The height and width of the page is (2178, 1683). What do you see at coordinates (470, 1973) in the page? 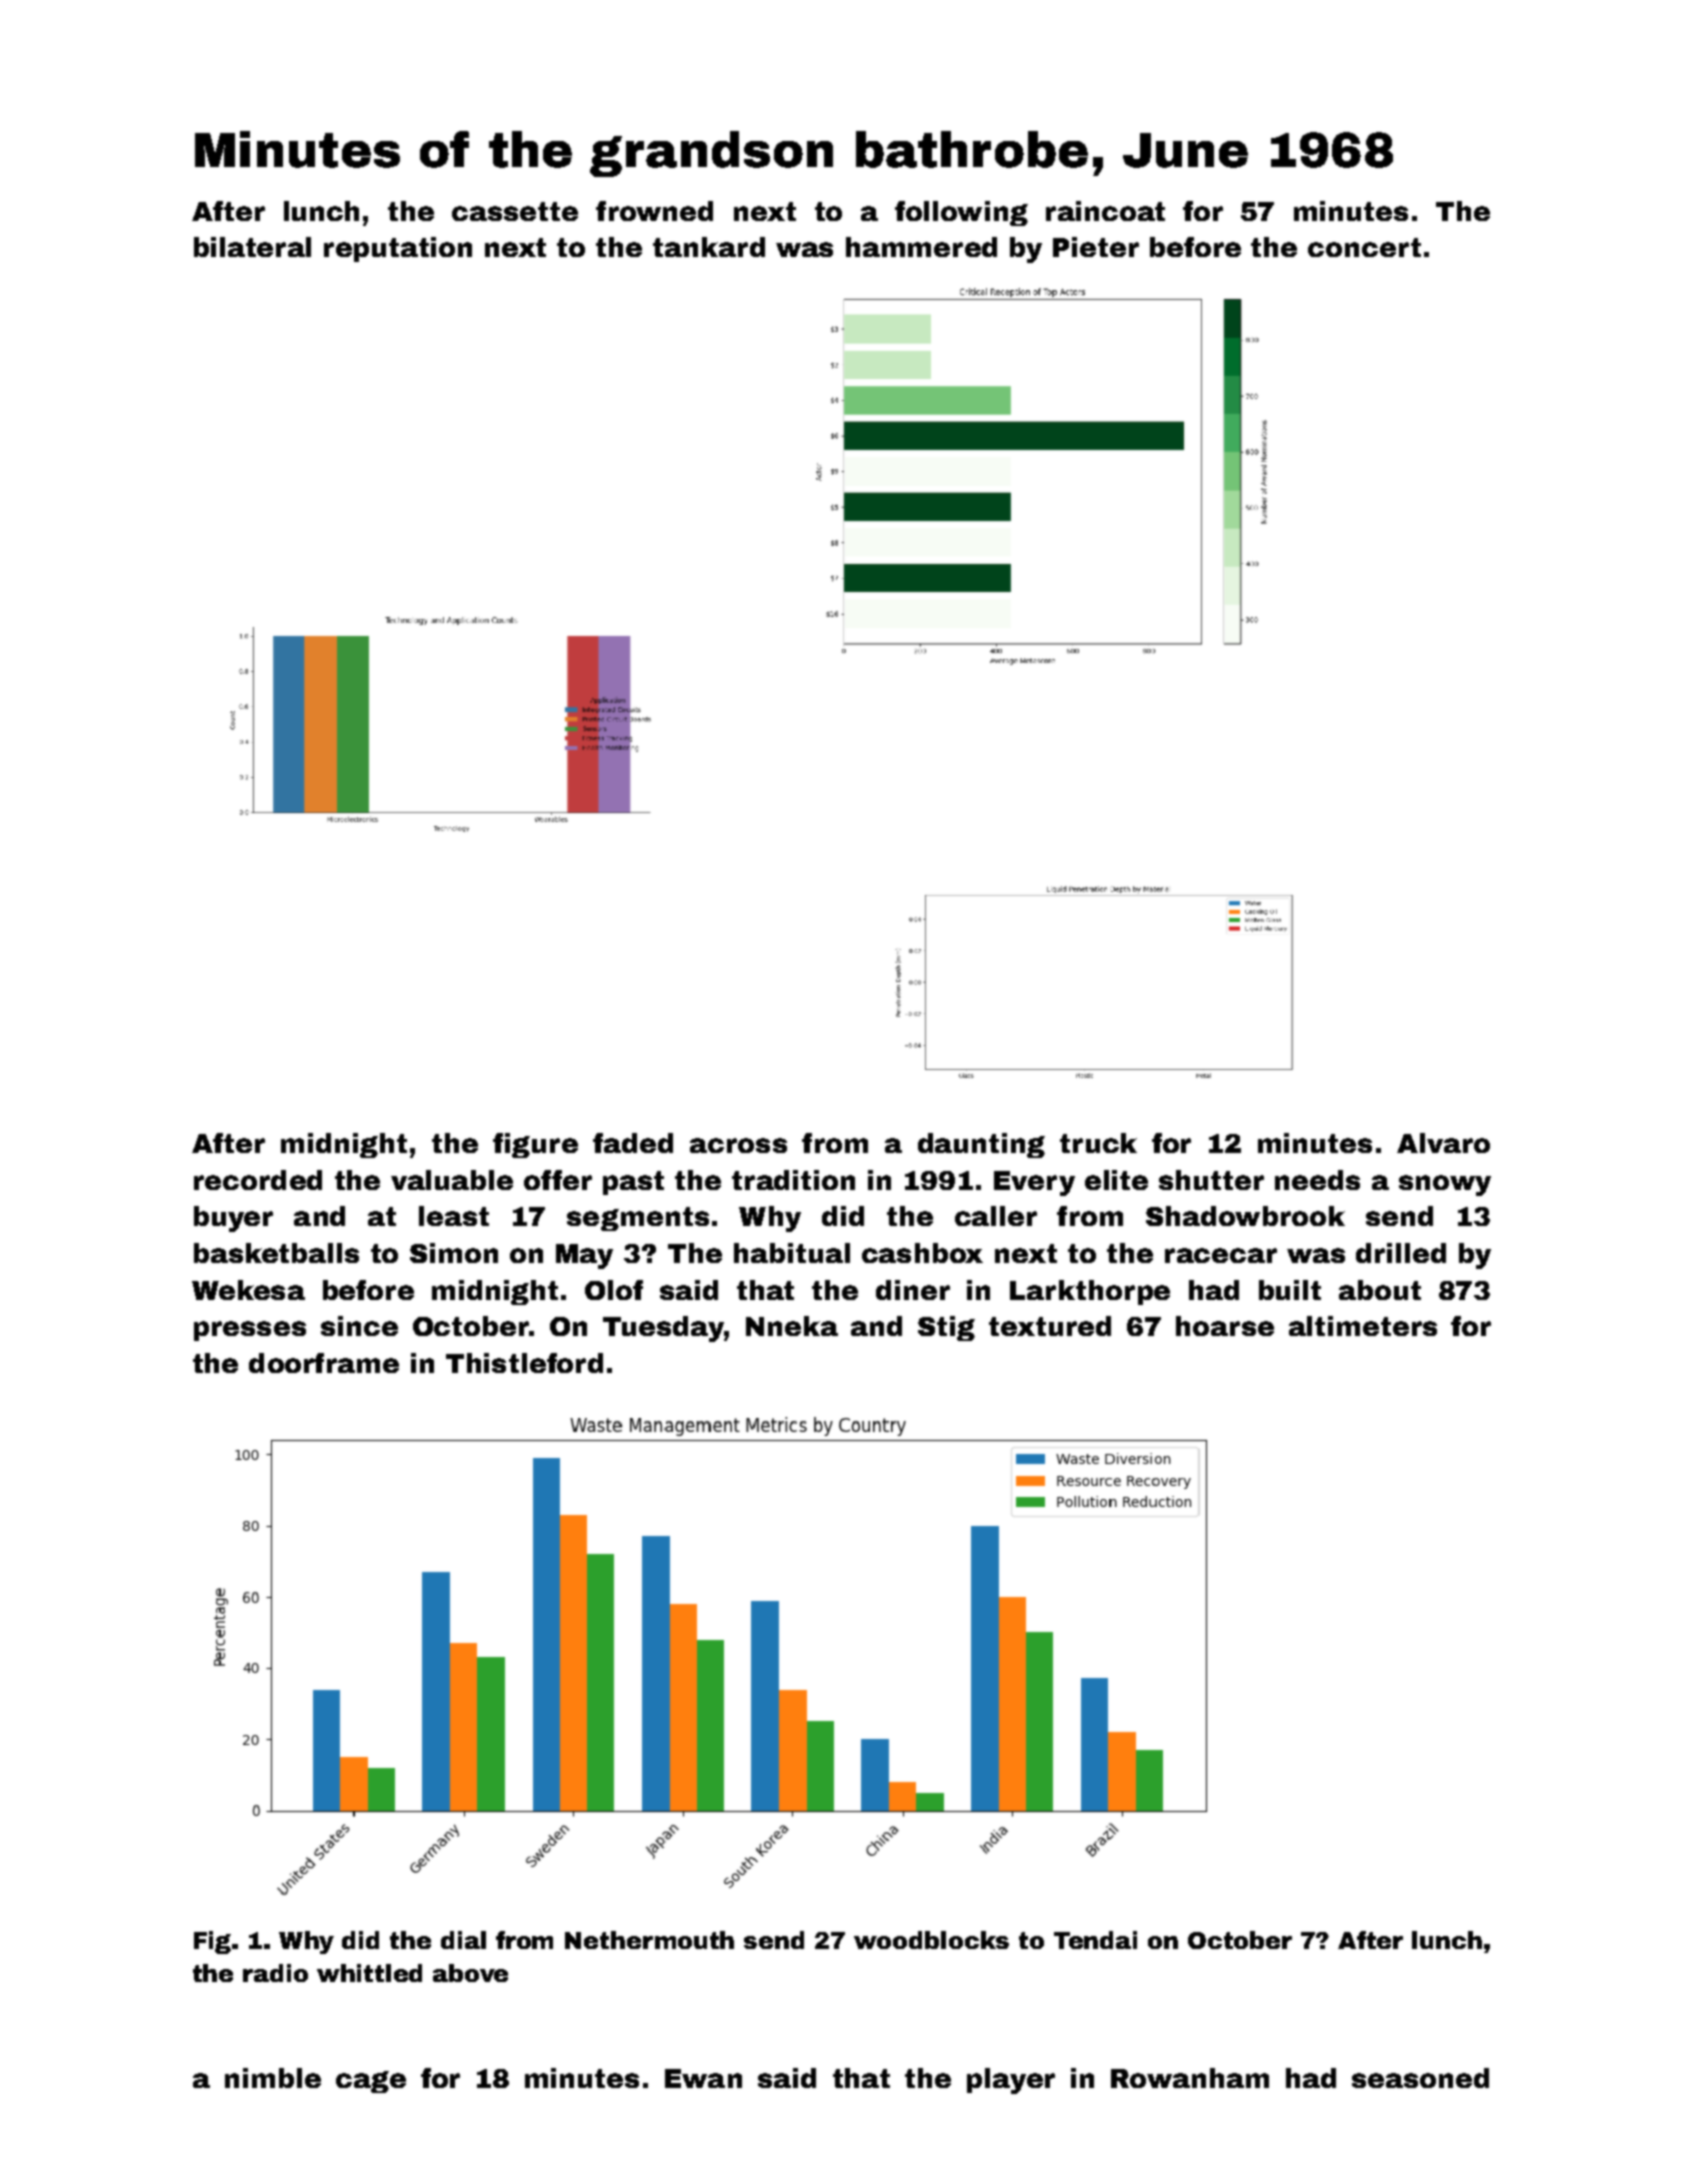
I see `above` at bounding box center [470, 1973].
